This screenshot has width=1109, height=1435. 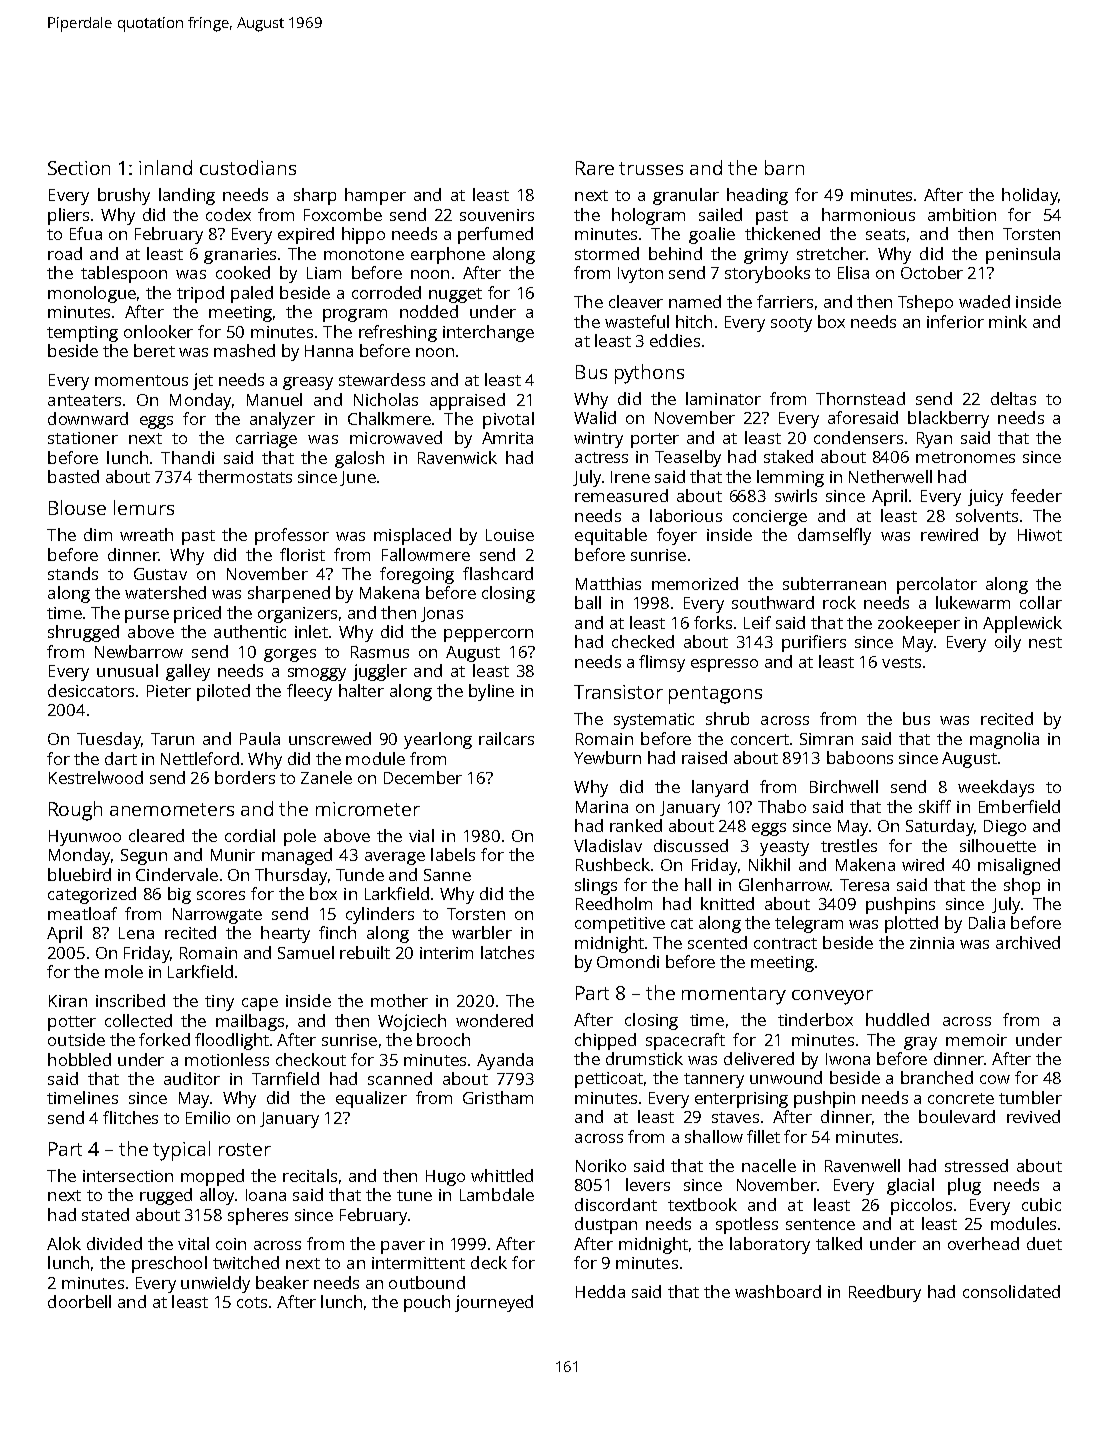 What do you see at coordinates (85, 838) in the screenshot?
I see `Hyunwoo` at bounding box center [85, 838].
